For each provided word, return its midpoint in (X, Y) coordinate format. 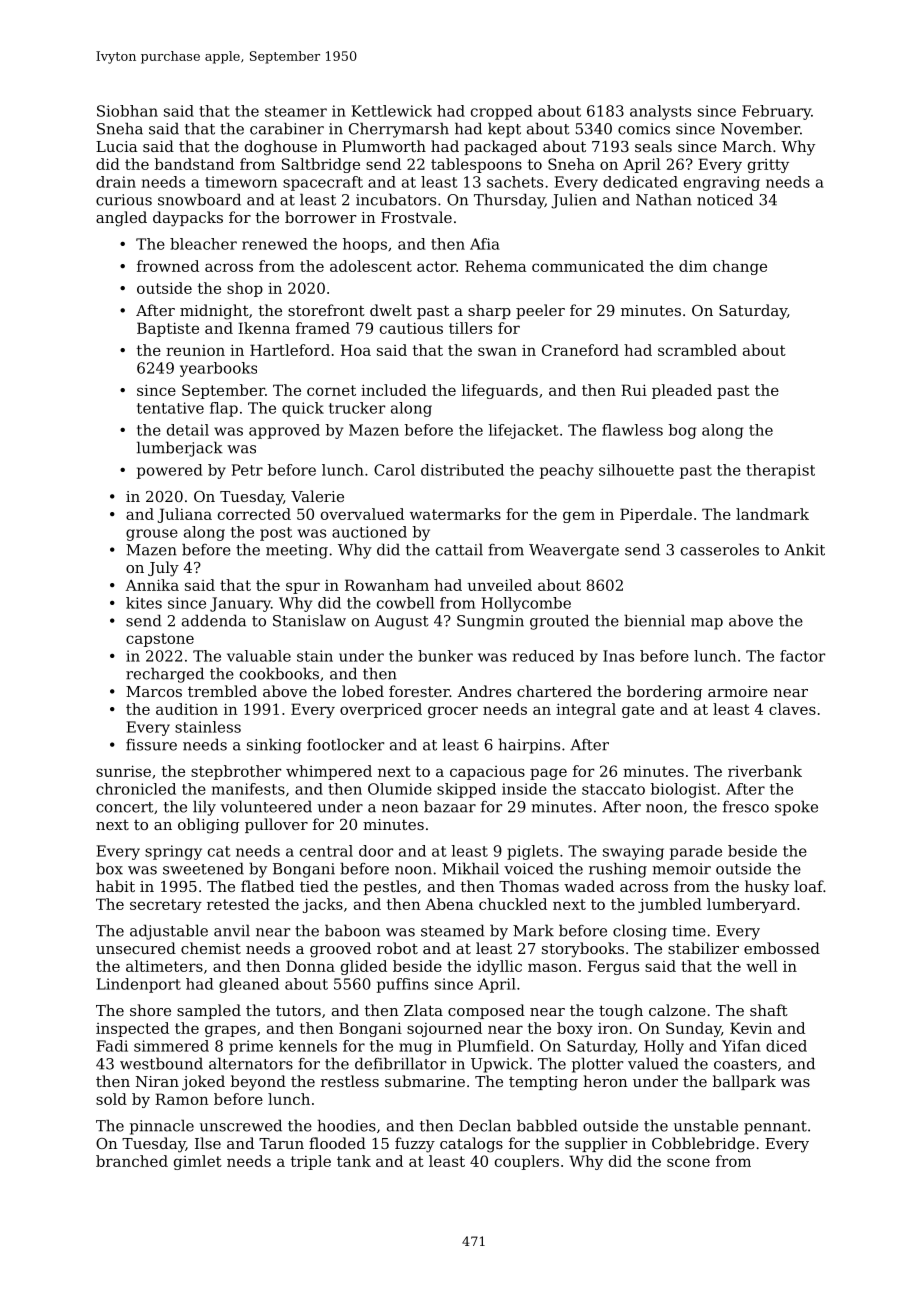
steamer (296, 111)
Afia (485, 244)
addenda (214, 620)
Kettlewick (392, 111)
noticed (725, 199)
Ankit (804, 549)
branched (132, 1161)
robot (397, 948)
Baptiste (168, 329)
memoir (681, 869)
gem (579, 517)
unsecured (136, 948)
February (776, 112)
